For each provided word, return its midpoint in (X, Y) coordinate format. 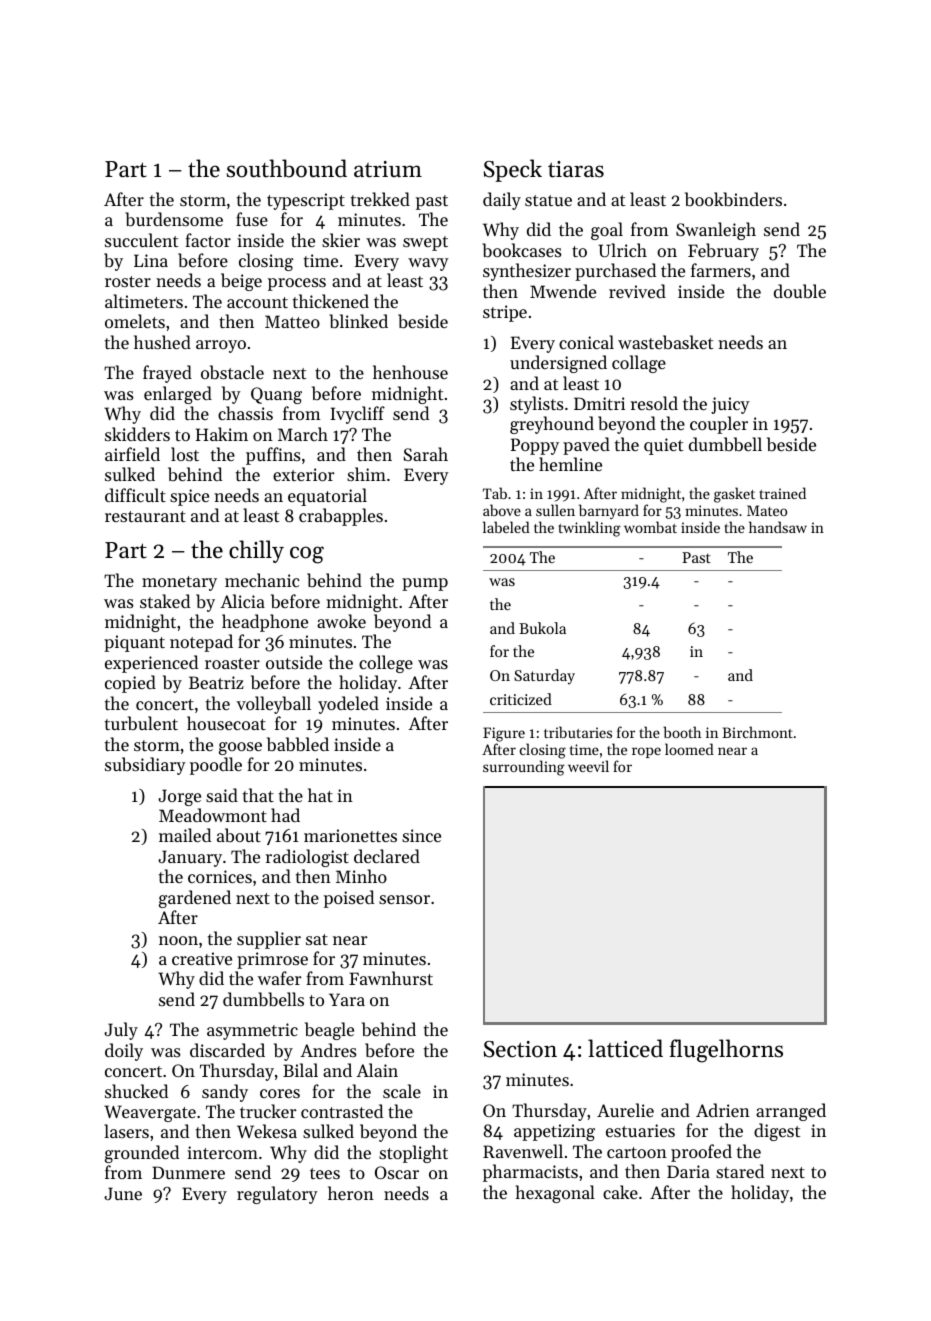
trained (782, 493)
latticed (625, 1048)
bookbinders (733, 199)
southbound (287, 168)
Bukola (542, 628)
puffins (273, 456)
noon (178, 940)
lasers (126, 1131)
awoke (341, 621)
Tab (495, 493)
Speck (513, 170)
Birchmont (757, 732)
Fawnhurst (391, 978)
